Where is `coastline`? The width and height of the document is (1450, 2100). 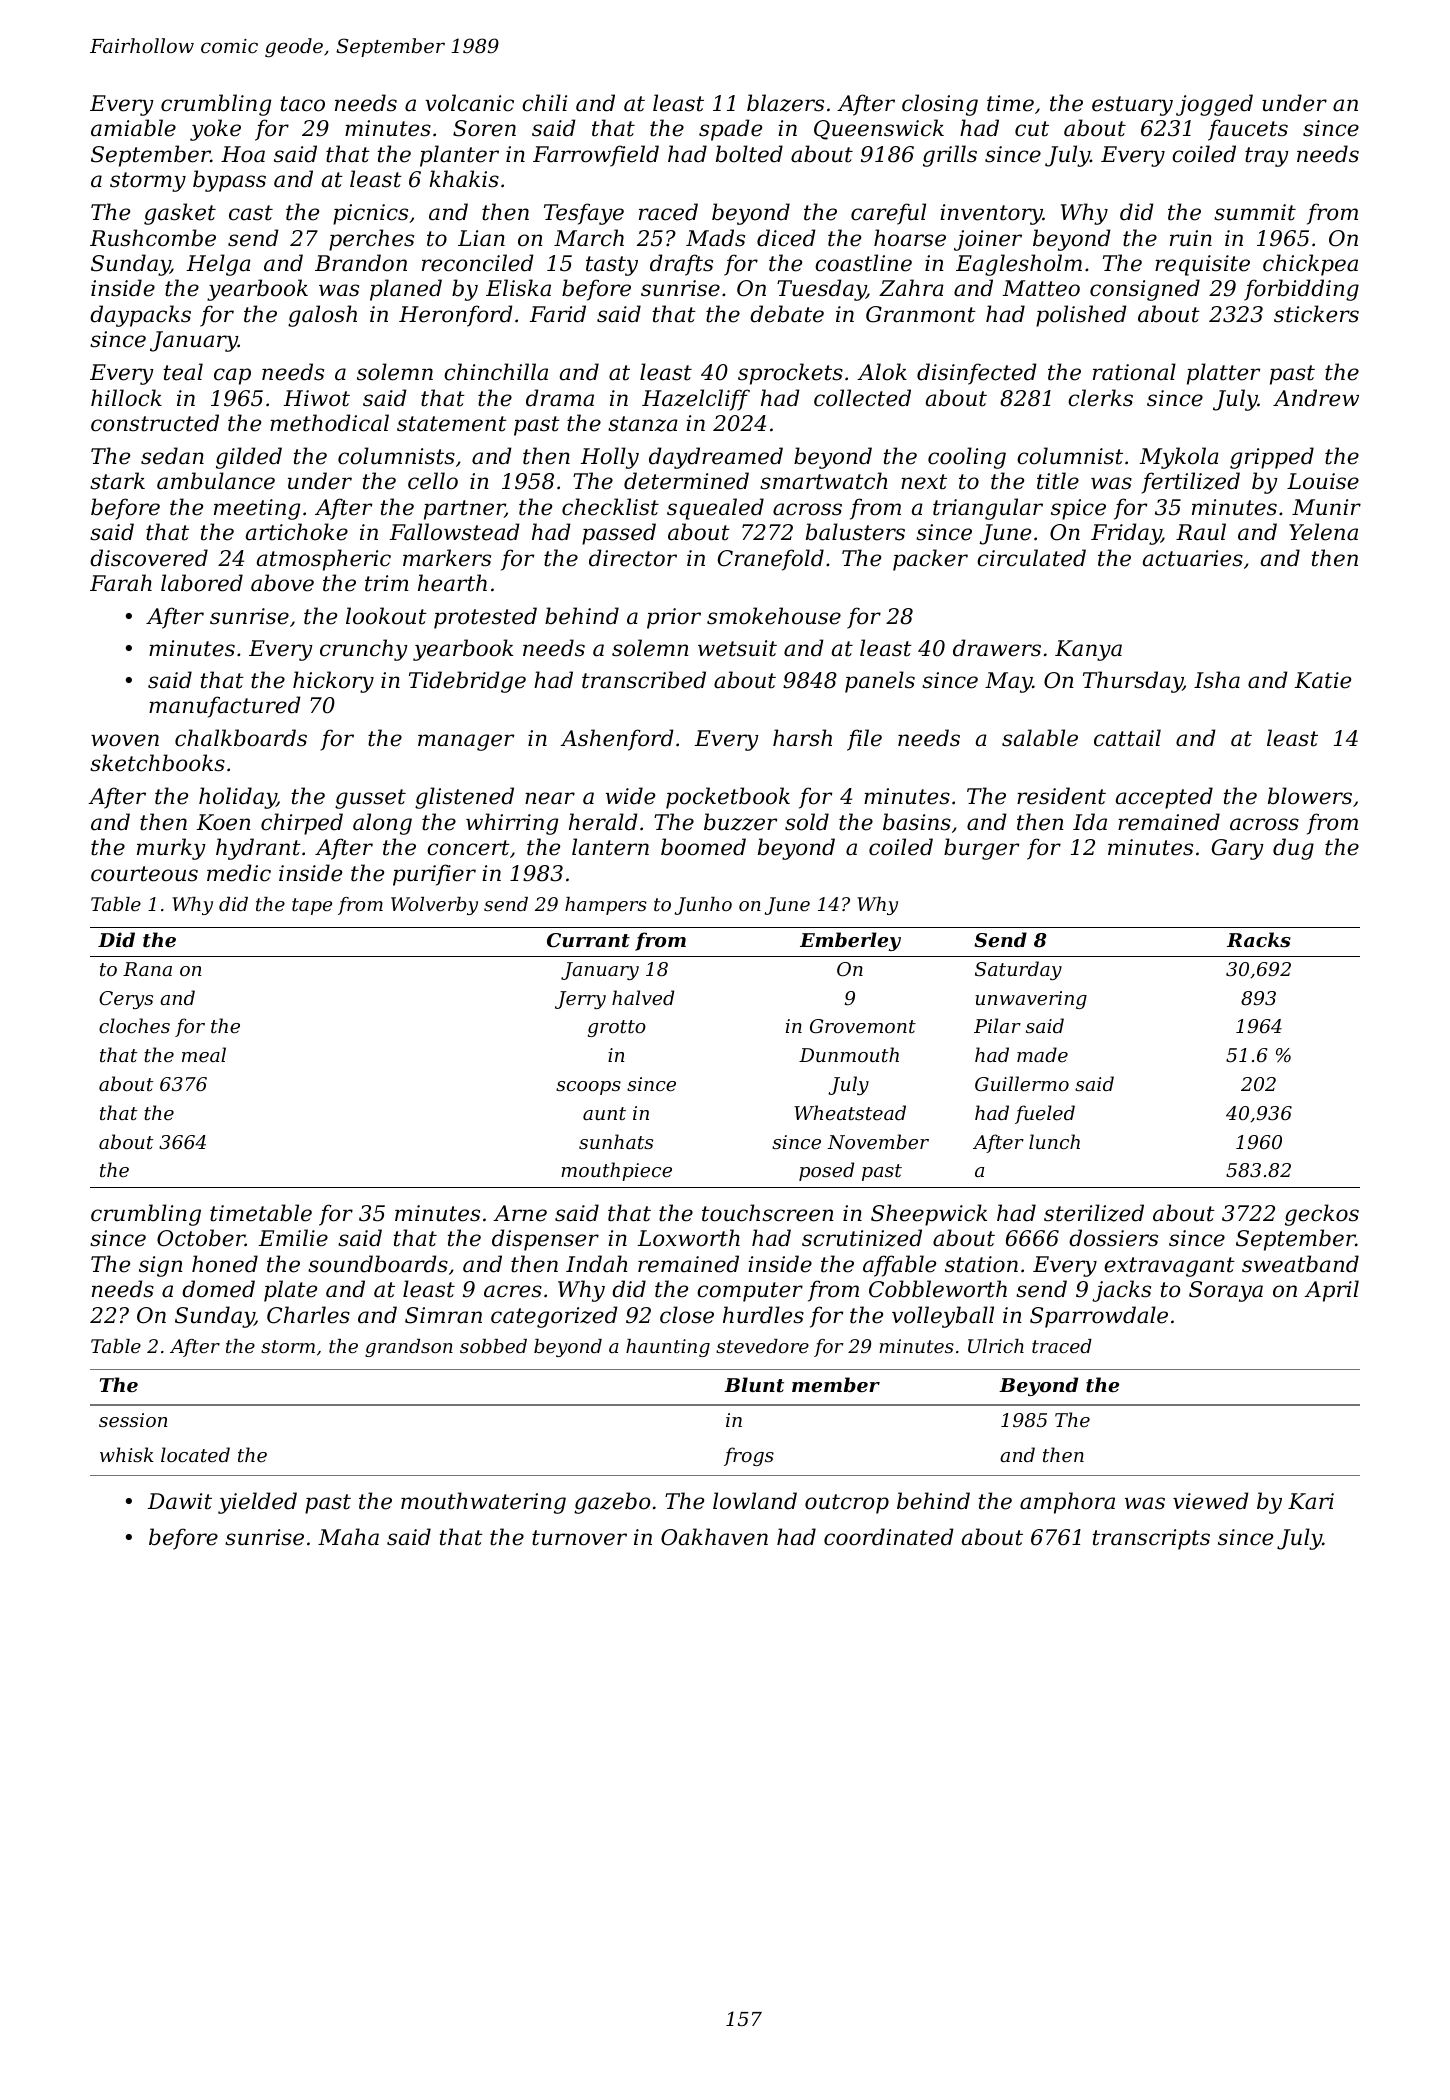 coastline is located at coordinates (863, 263).
